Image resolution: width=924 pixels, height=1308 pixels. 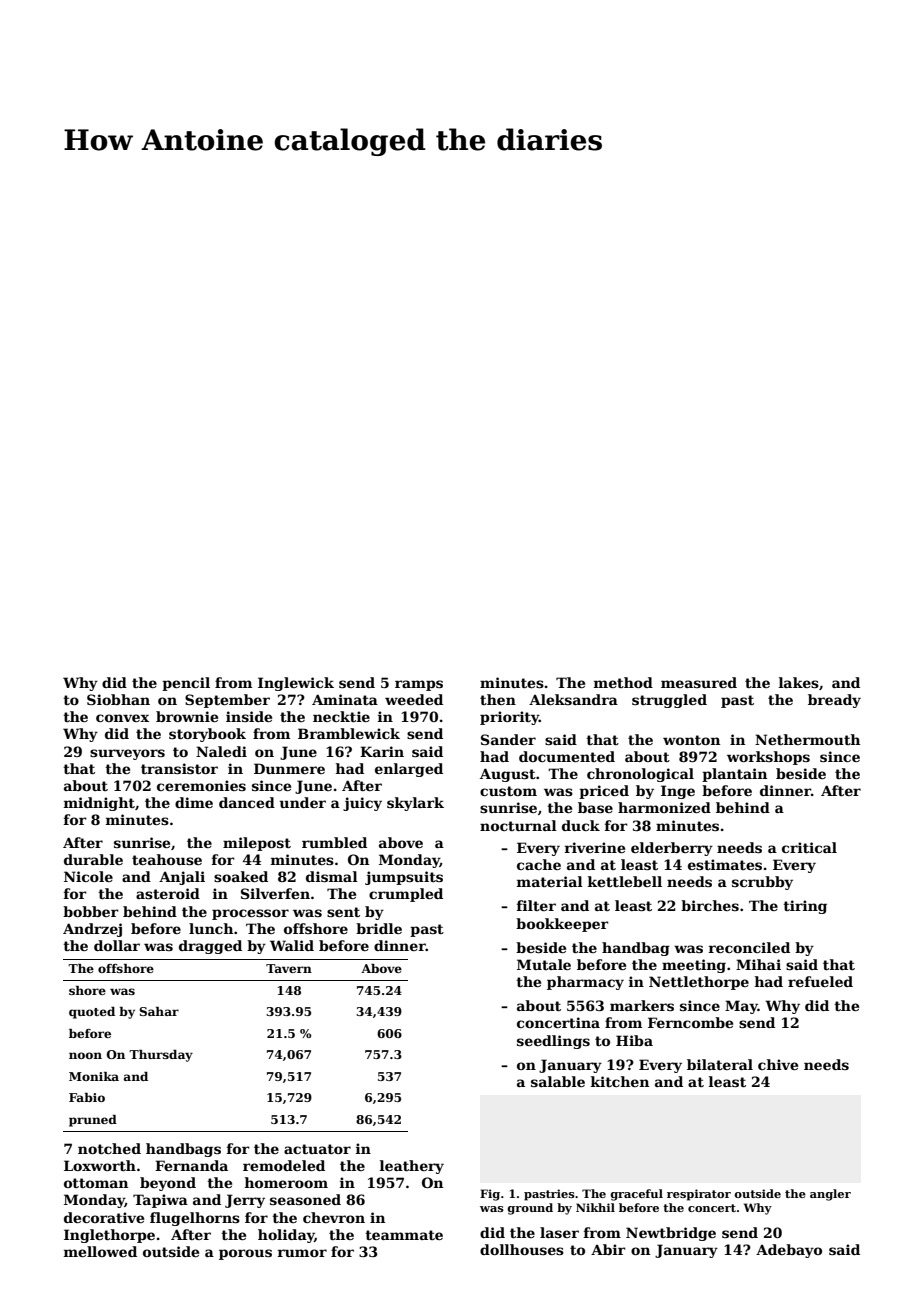 What do you see at coordinates (820, 981) in the document?
I see `refueled` at bounding box center [820, 981].
